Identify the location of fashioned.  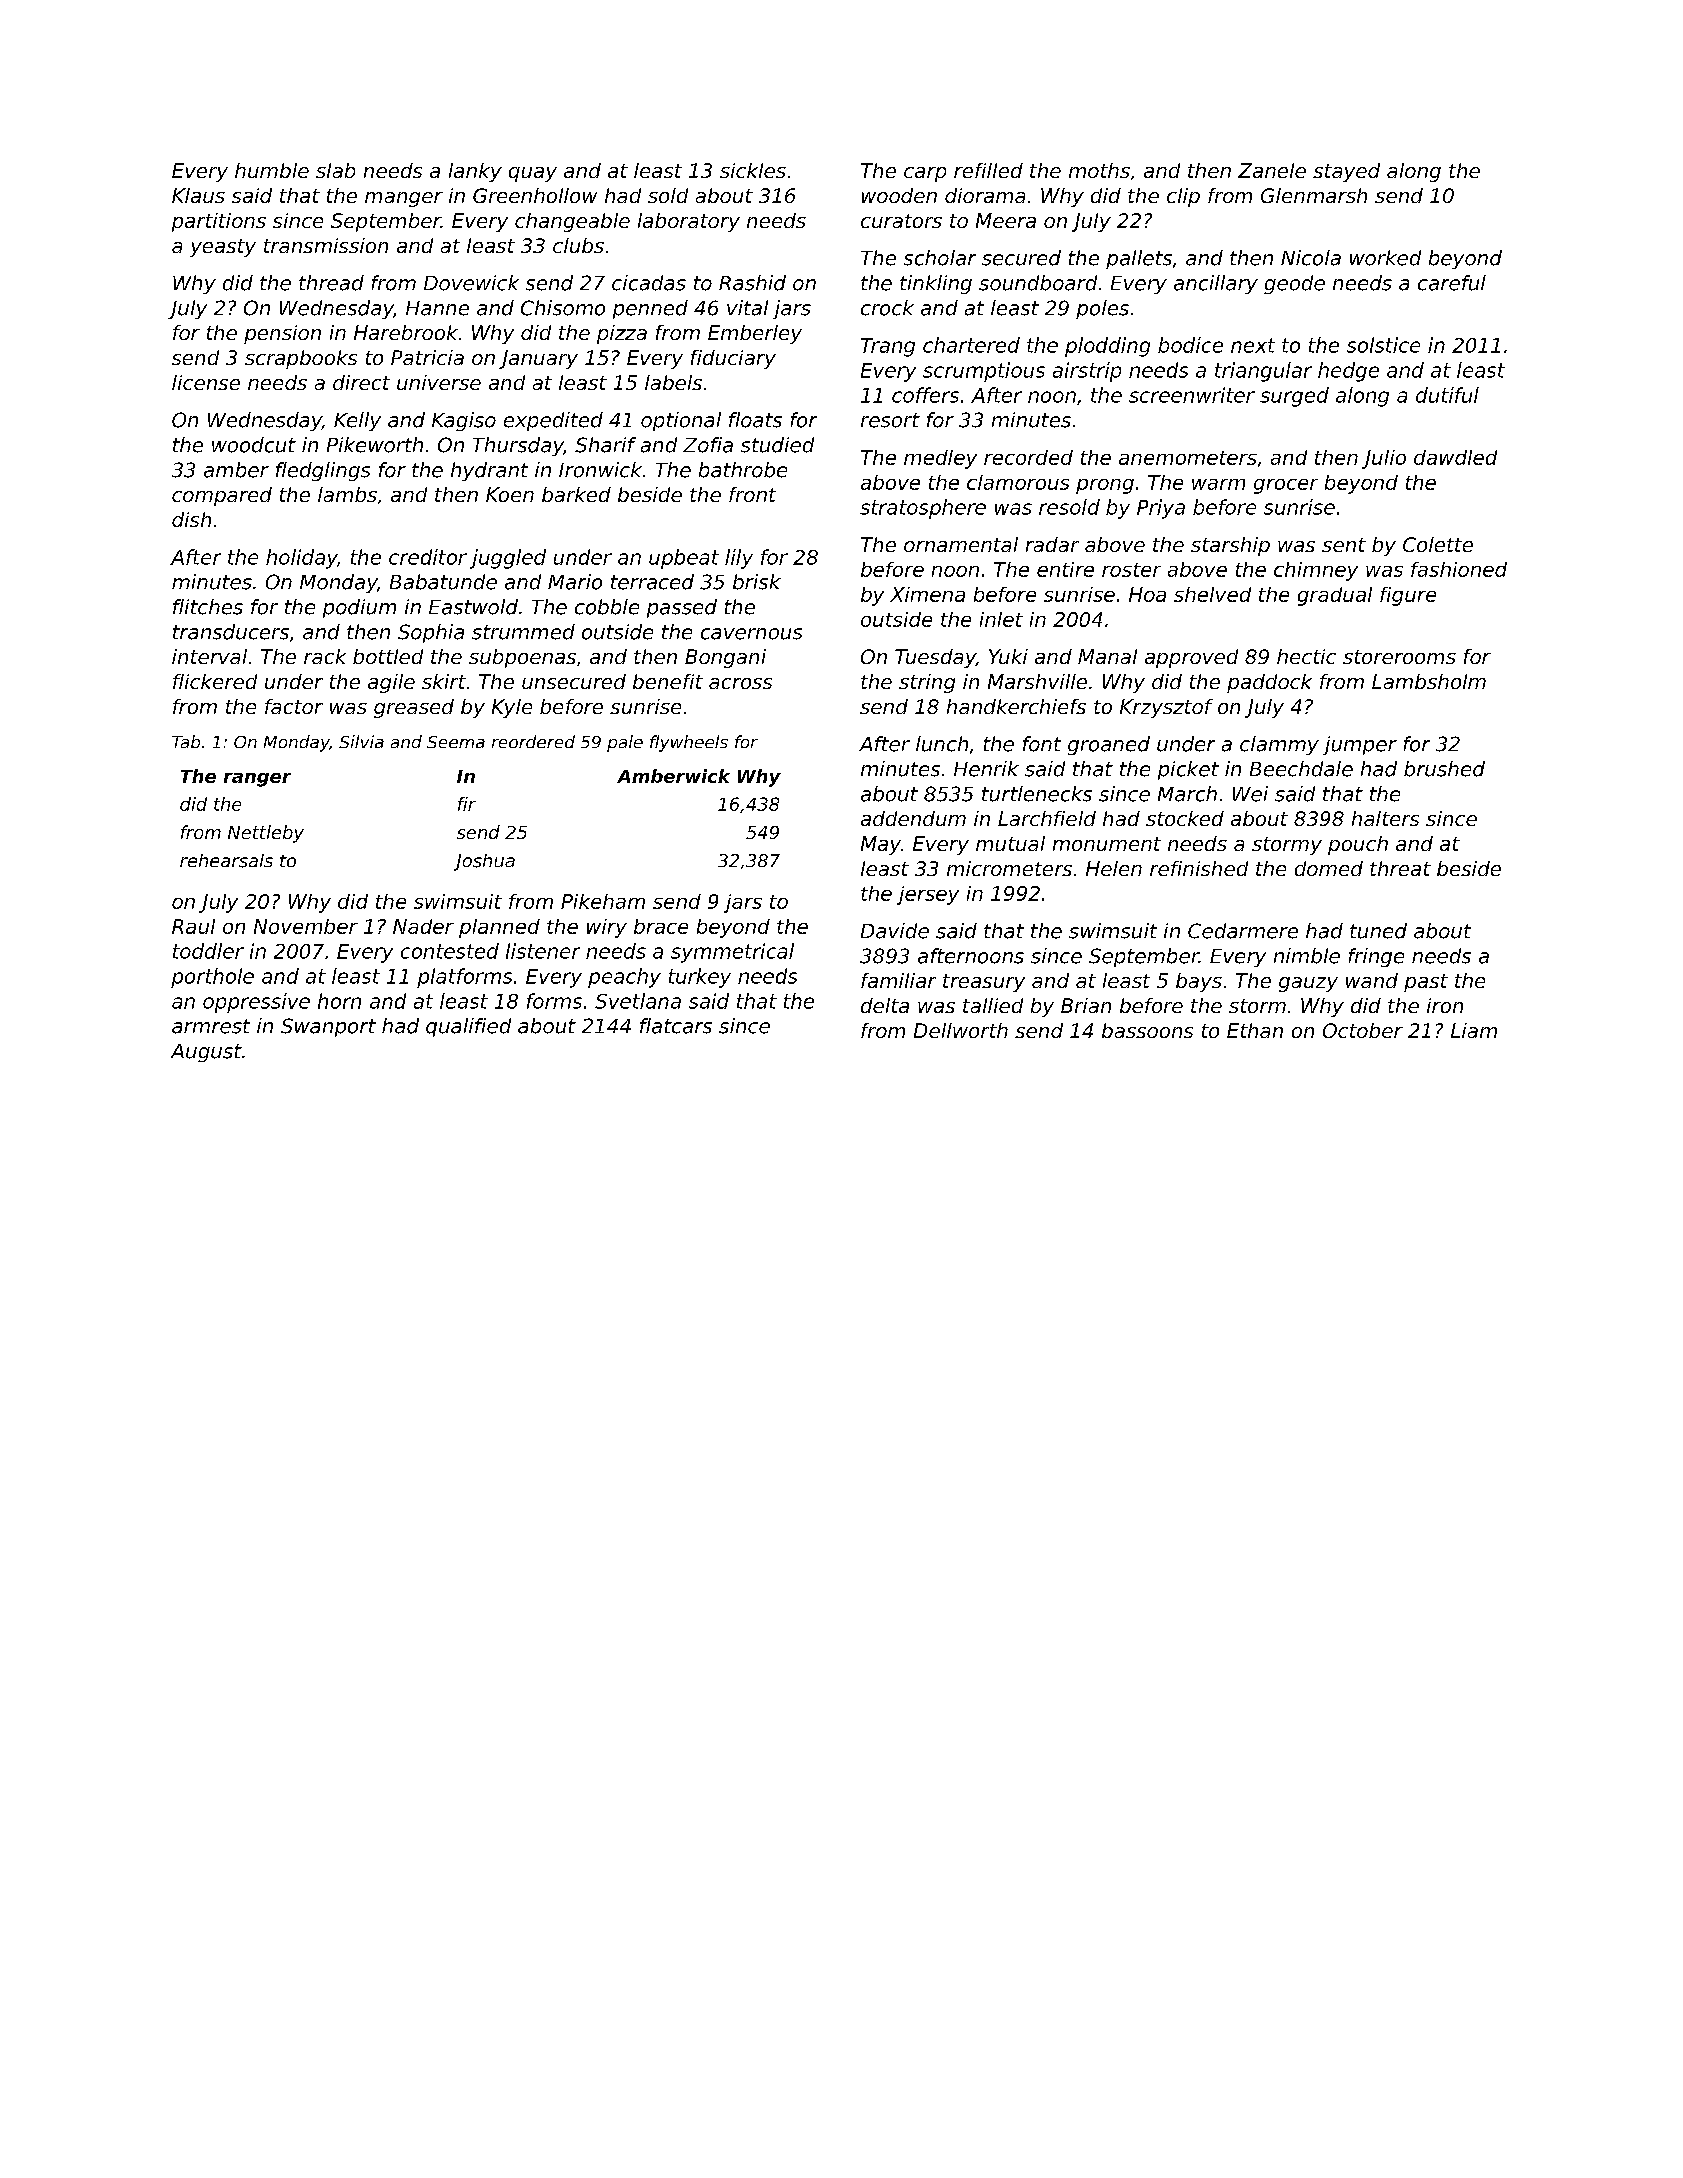
(1459, 569).
